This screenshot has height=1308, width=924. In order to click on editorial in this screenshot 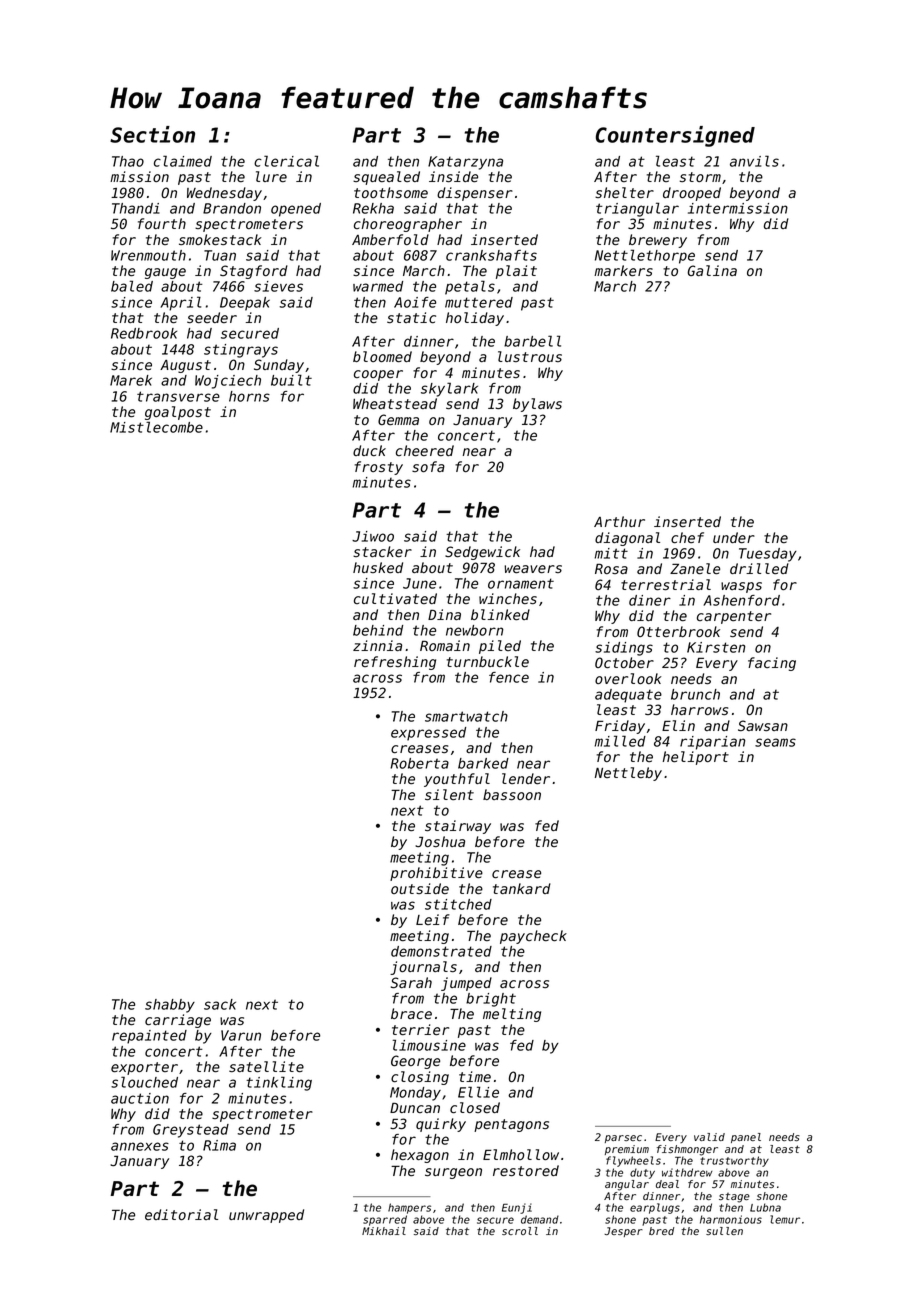, I will do `click(181, 1214)`.
